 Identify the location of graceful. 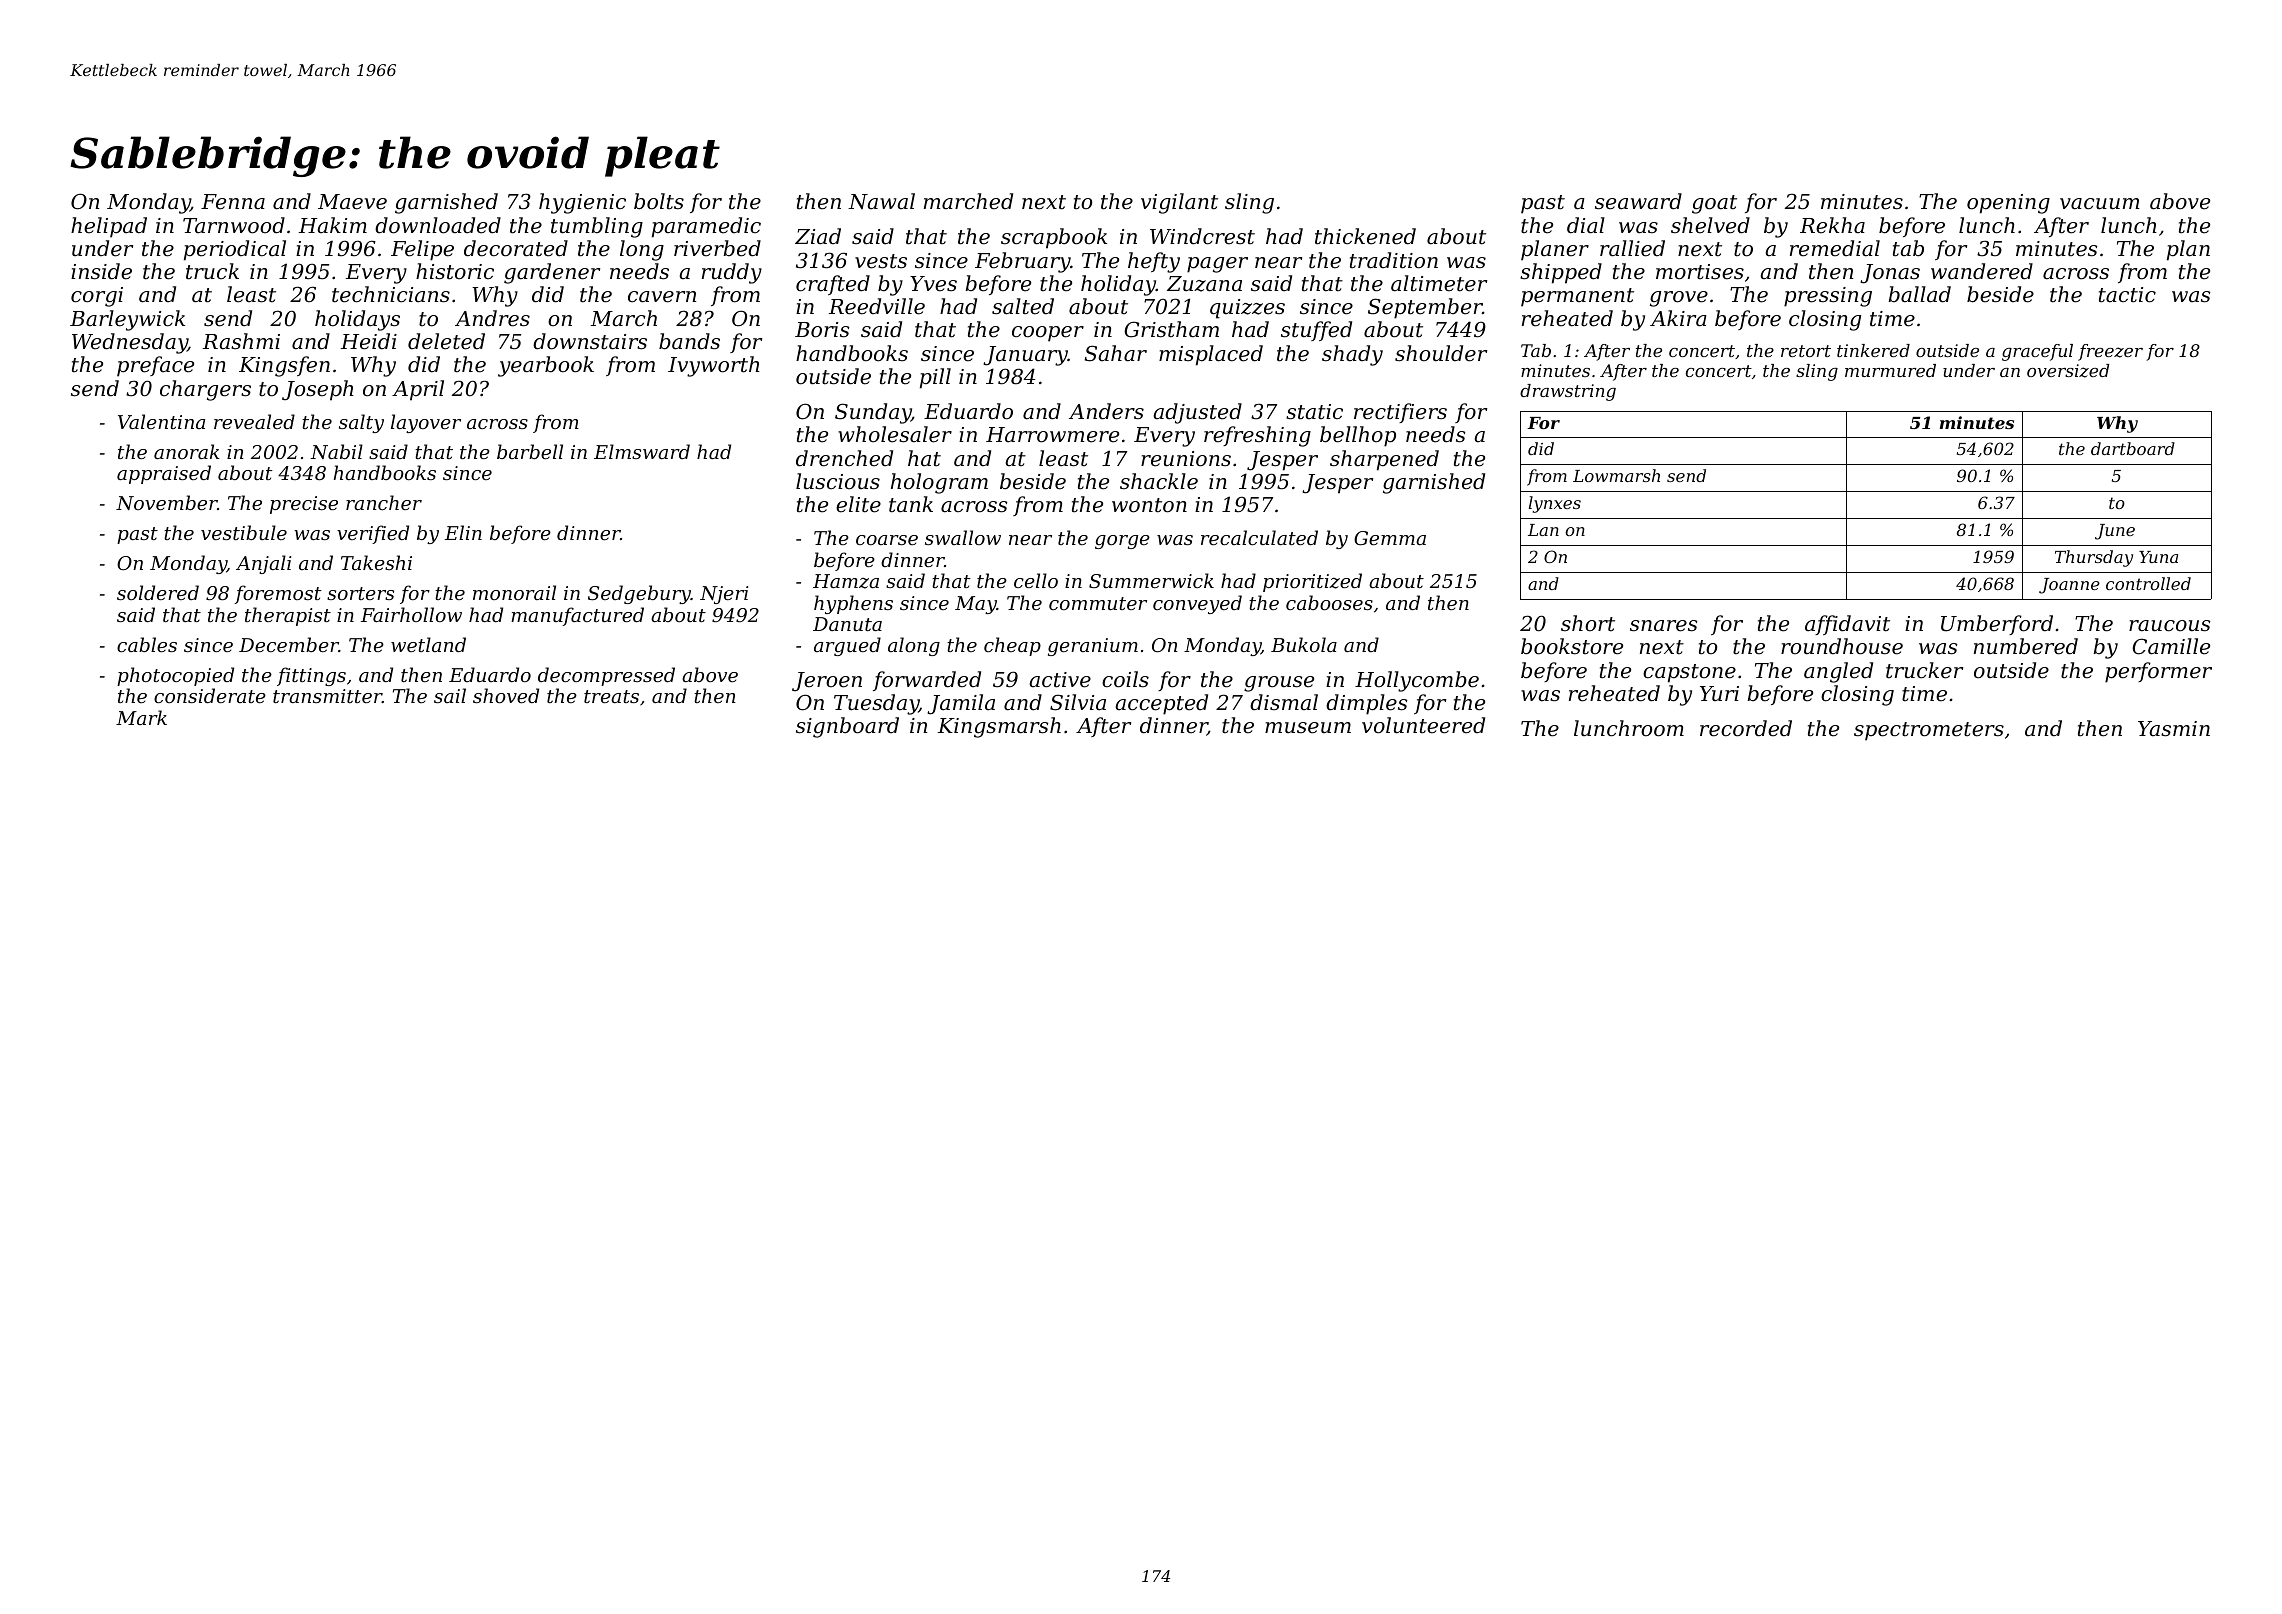
(2037, 352).
